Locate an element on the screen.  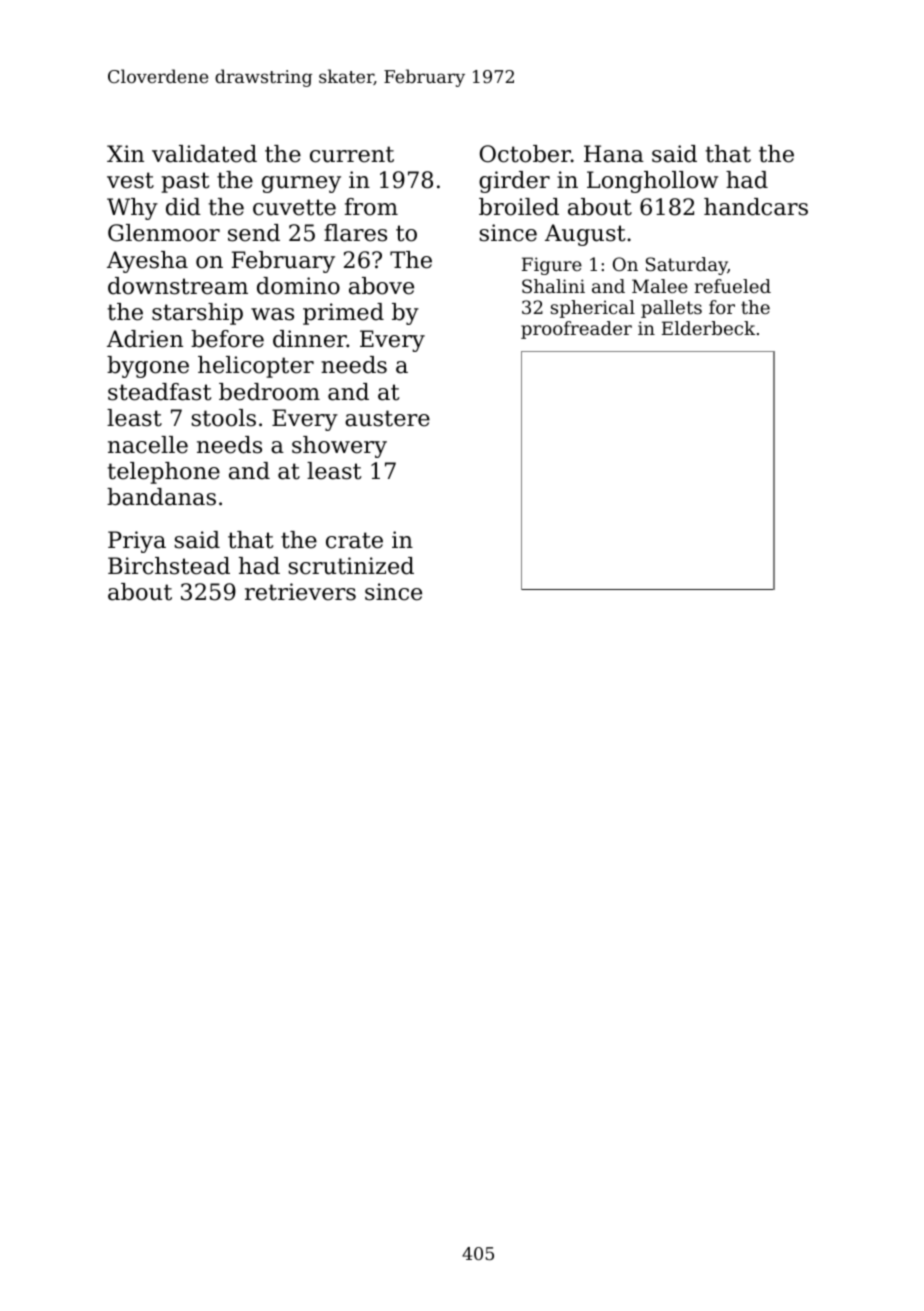
dinner is located at coordinates (310, 339).
